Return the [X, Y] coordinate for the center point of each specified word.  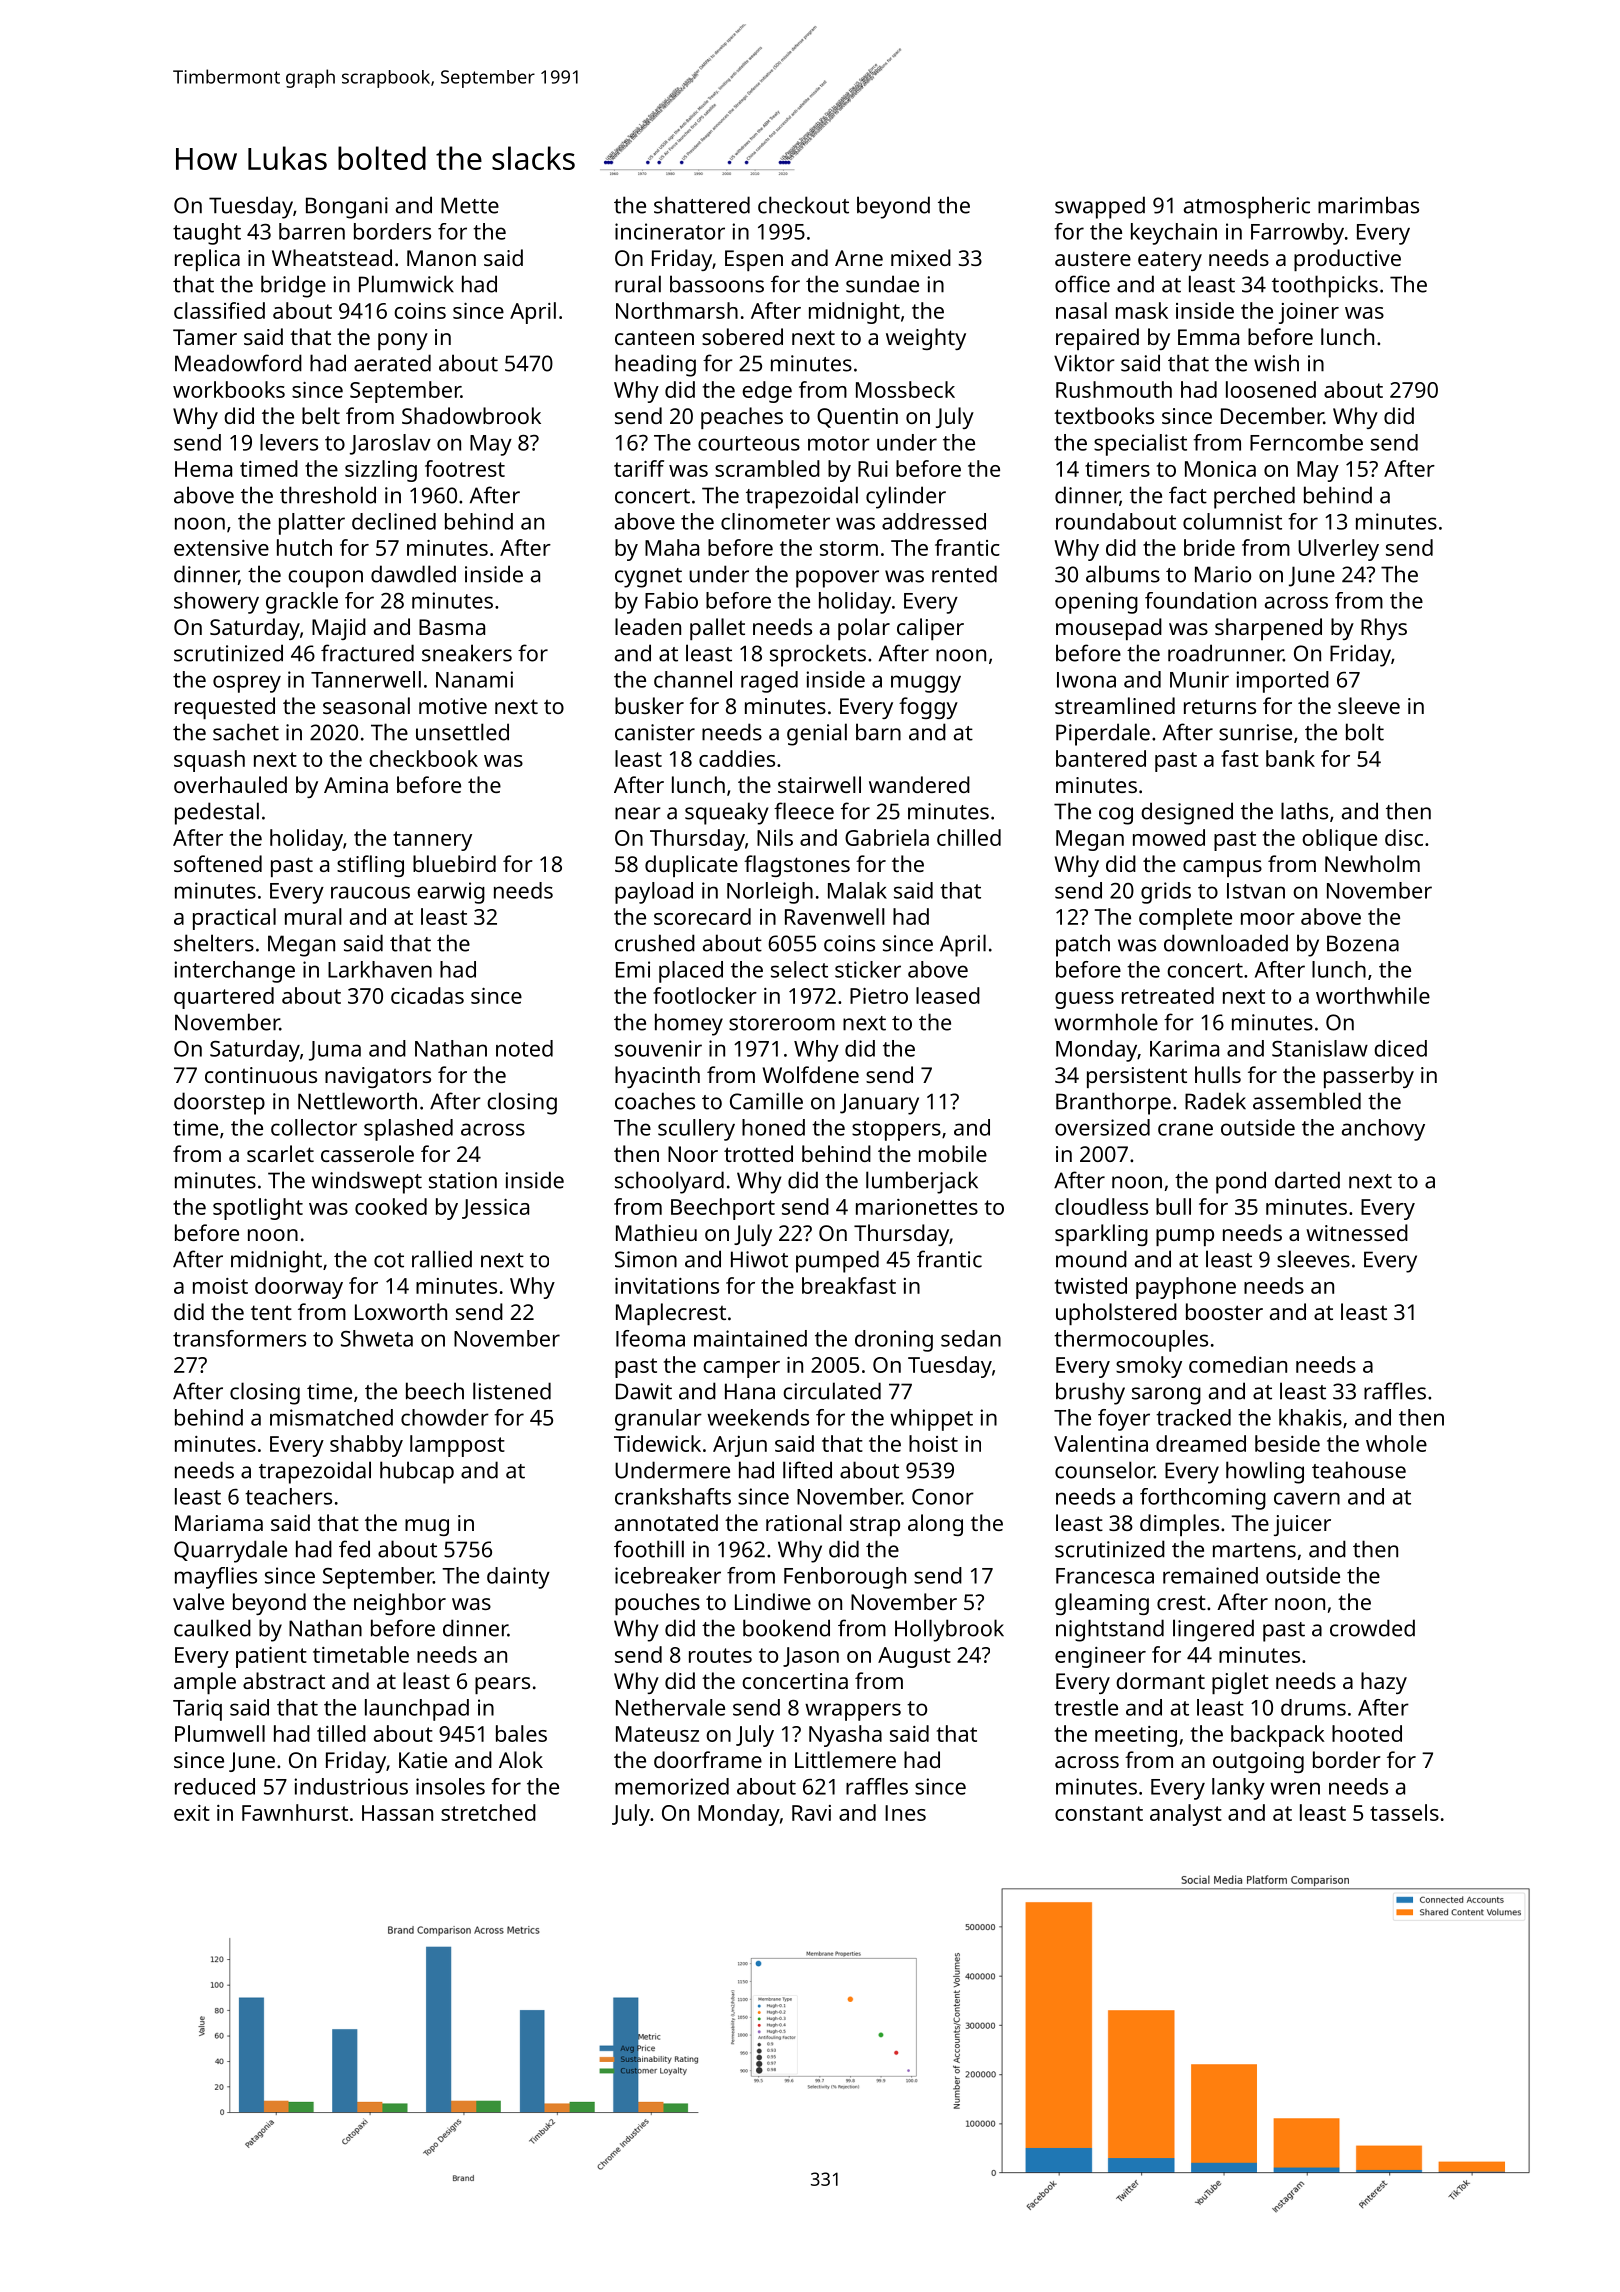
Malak [857, 890]
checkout [803, 205]
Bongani [347, 208]
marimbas [1368, 205]
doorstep [219, 1103]
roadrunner [1225, 653]
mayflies [216, 1578]
